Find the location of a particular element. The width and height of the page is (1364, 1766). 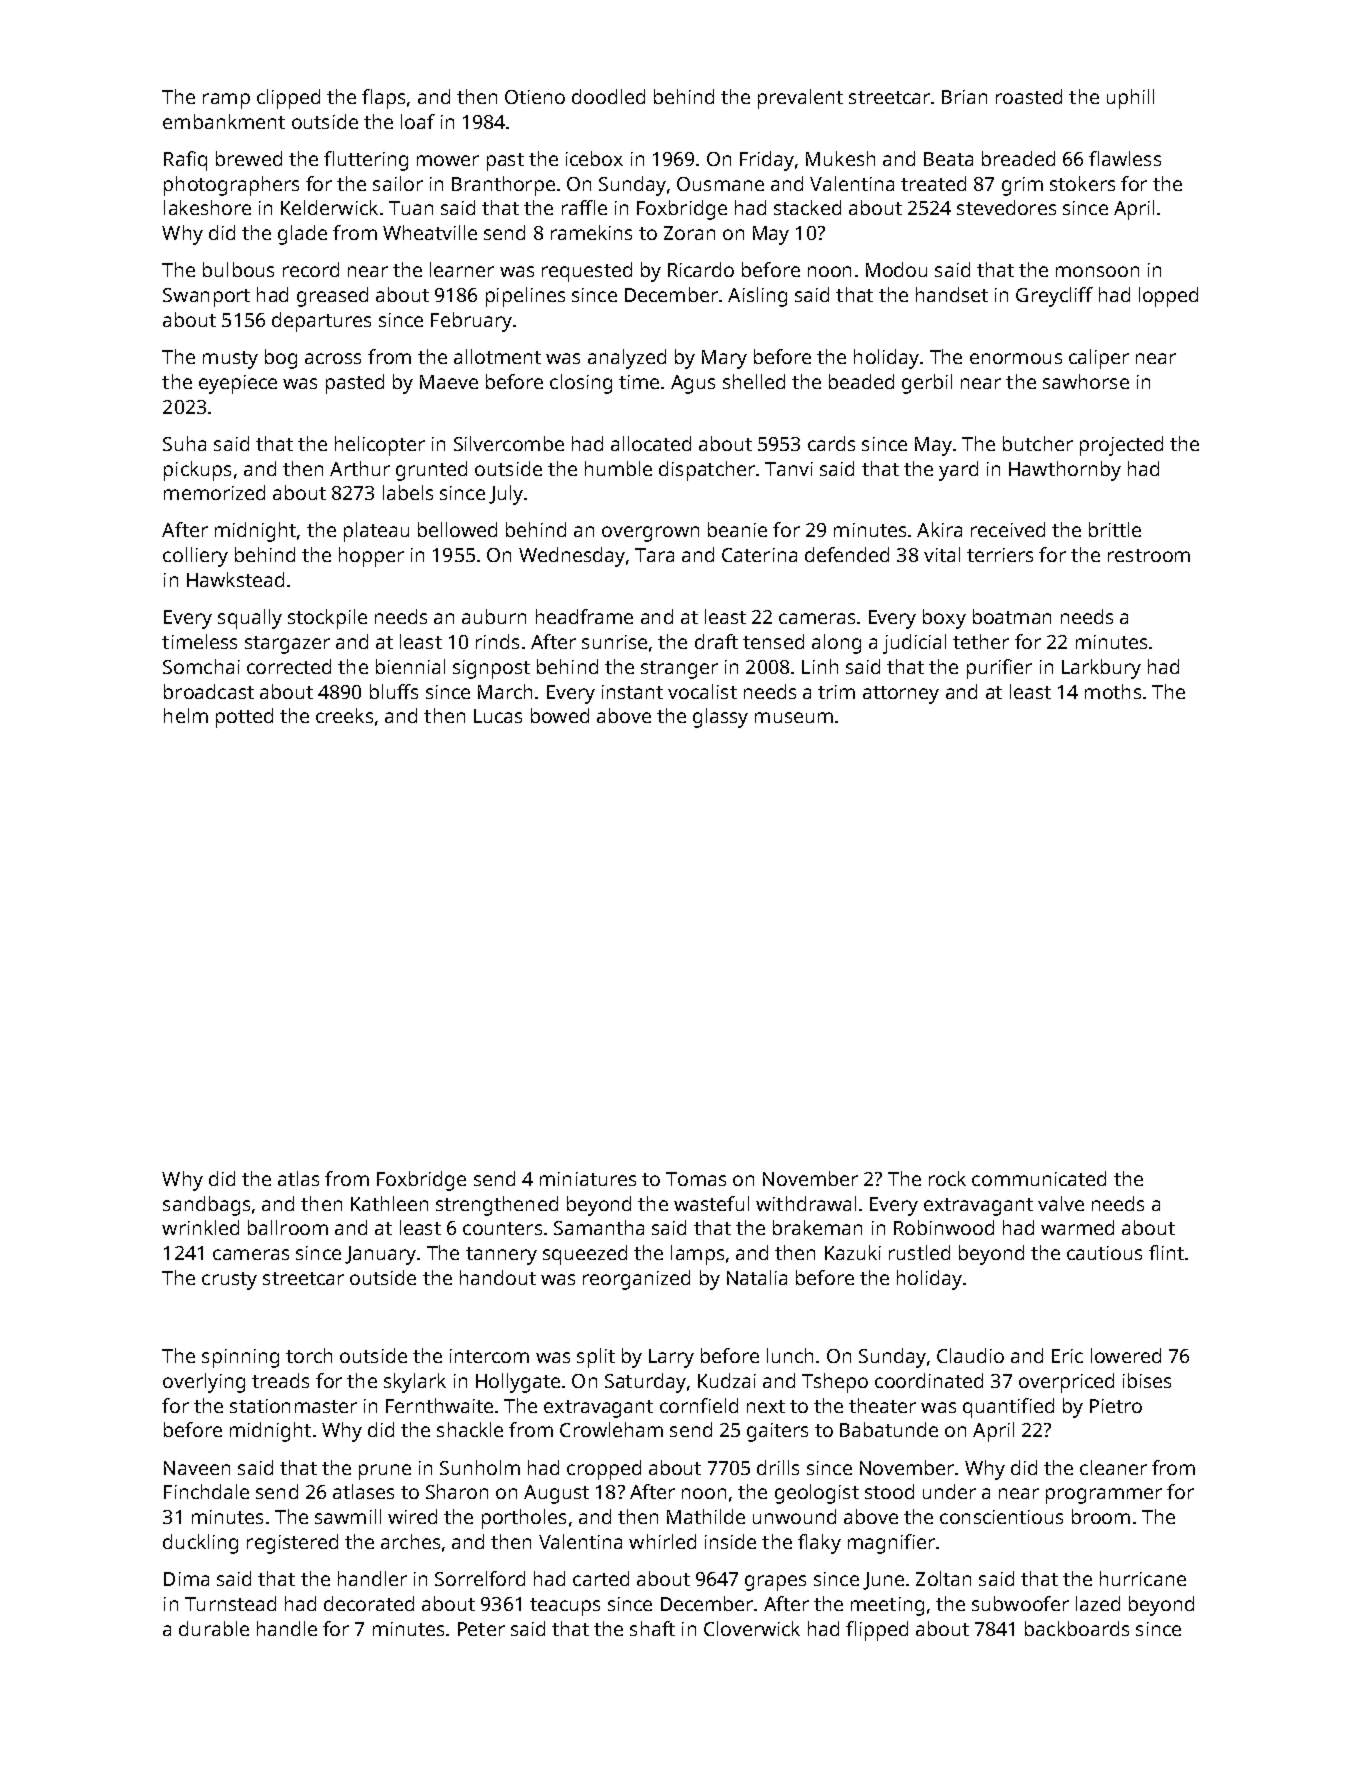

attorney is located at coordinates (901, 695).
